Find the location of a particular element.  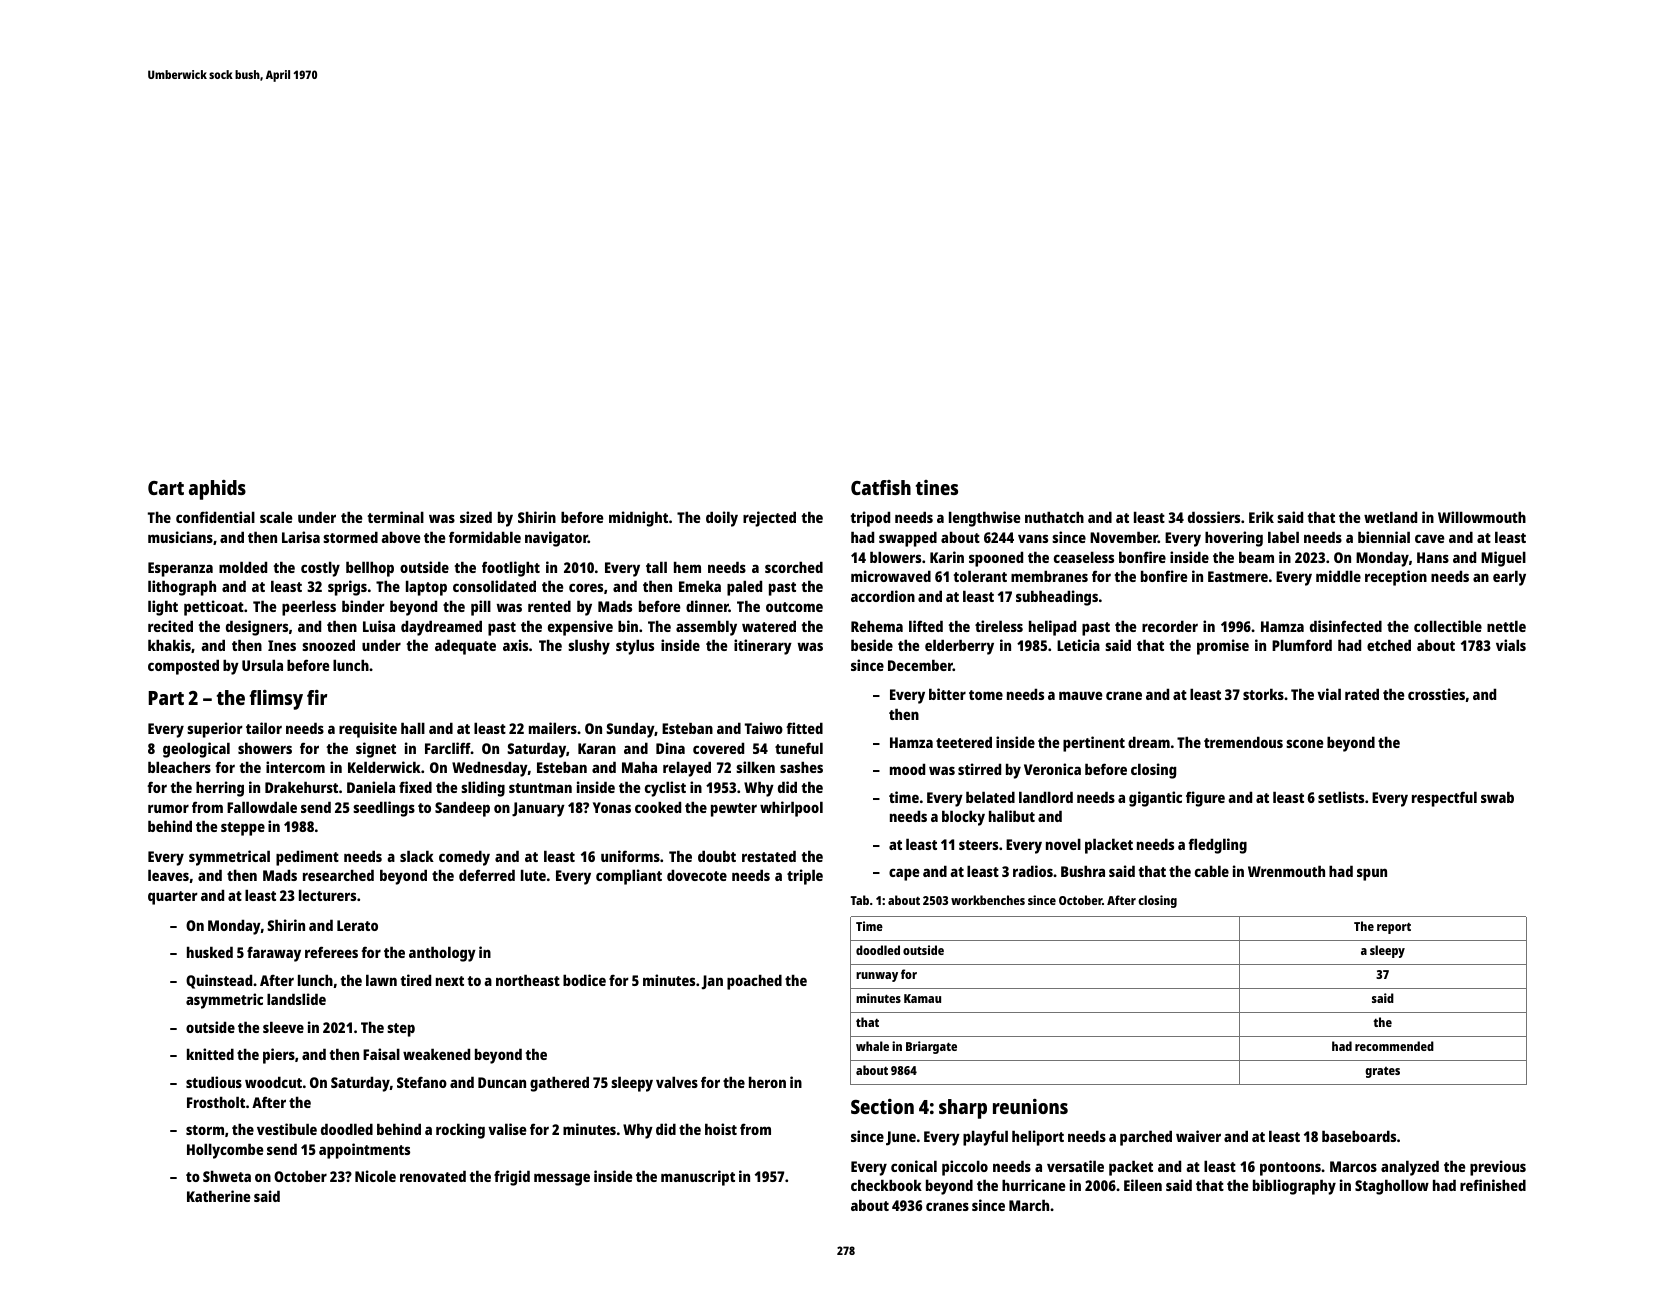

hoist is located at coordinates (721, 1129).
